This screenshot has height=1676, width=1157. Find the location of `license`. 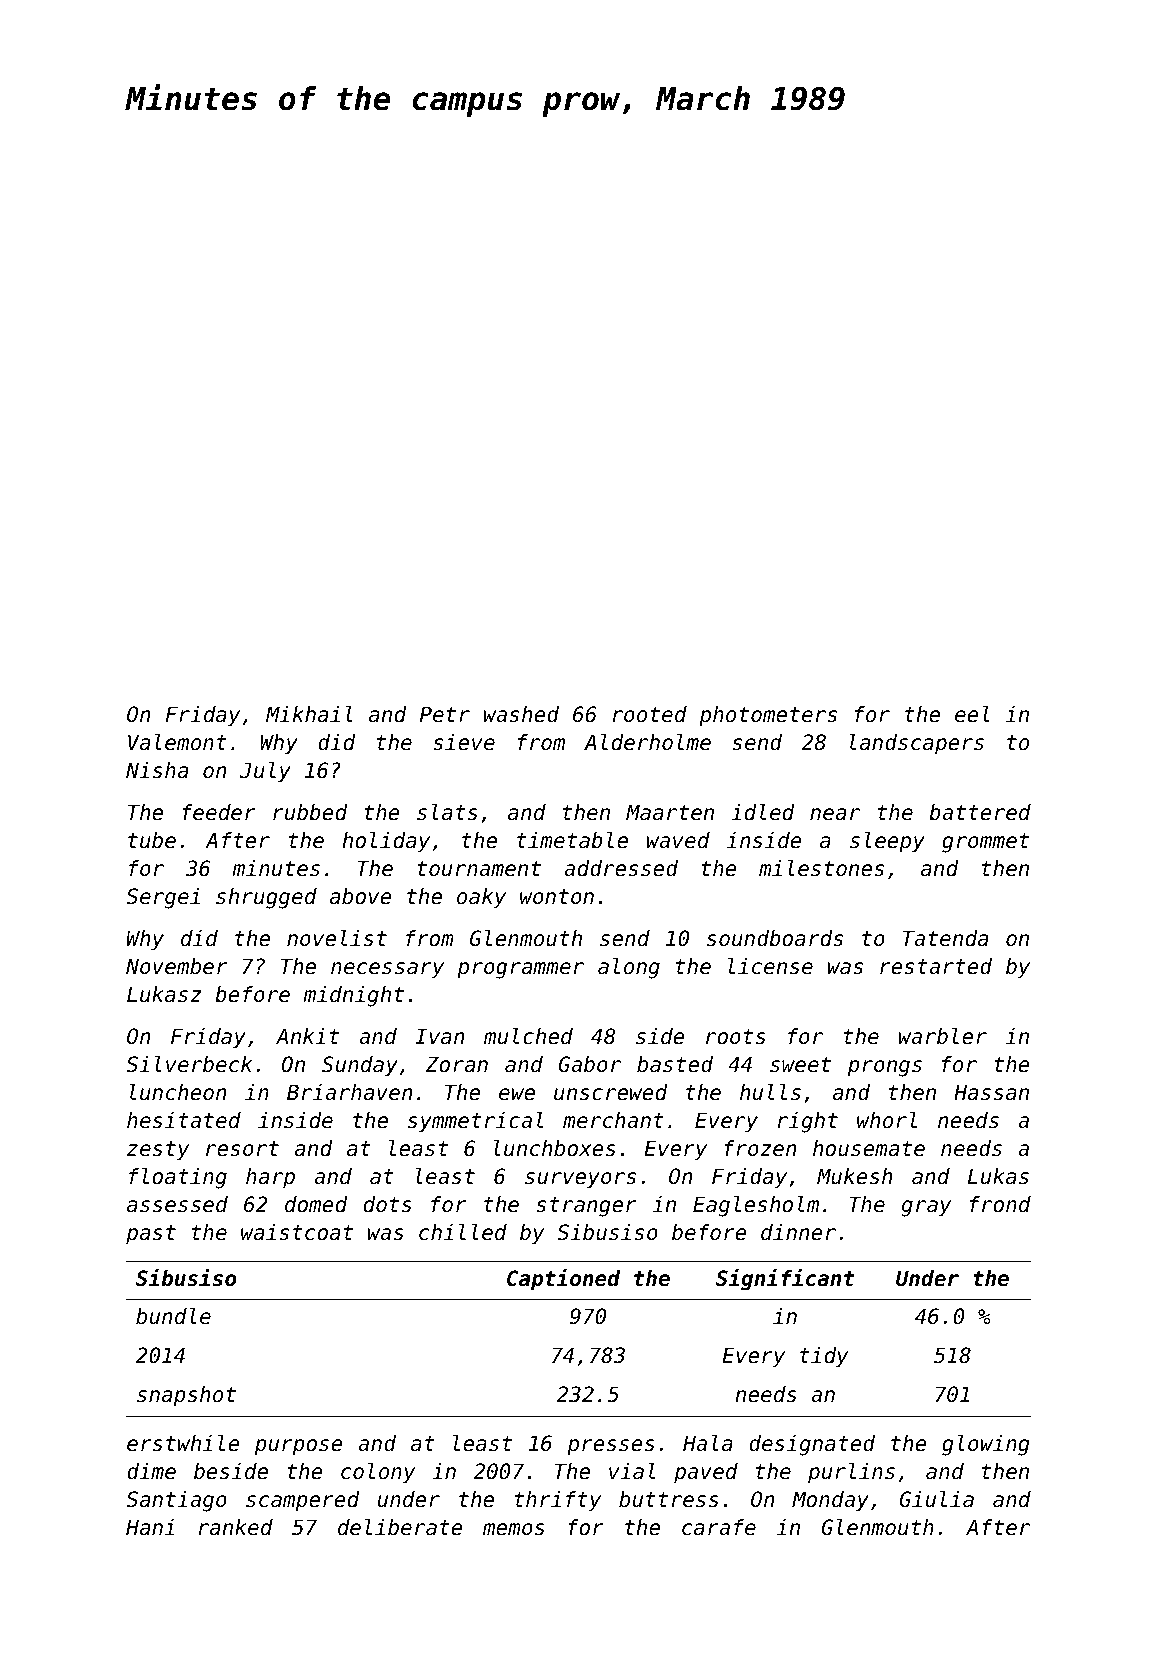

license is located at coordinates (770, 966).
